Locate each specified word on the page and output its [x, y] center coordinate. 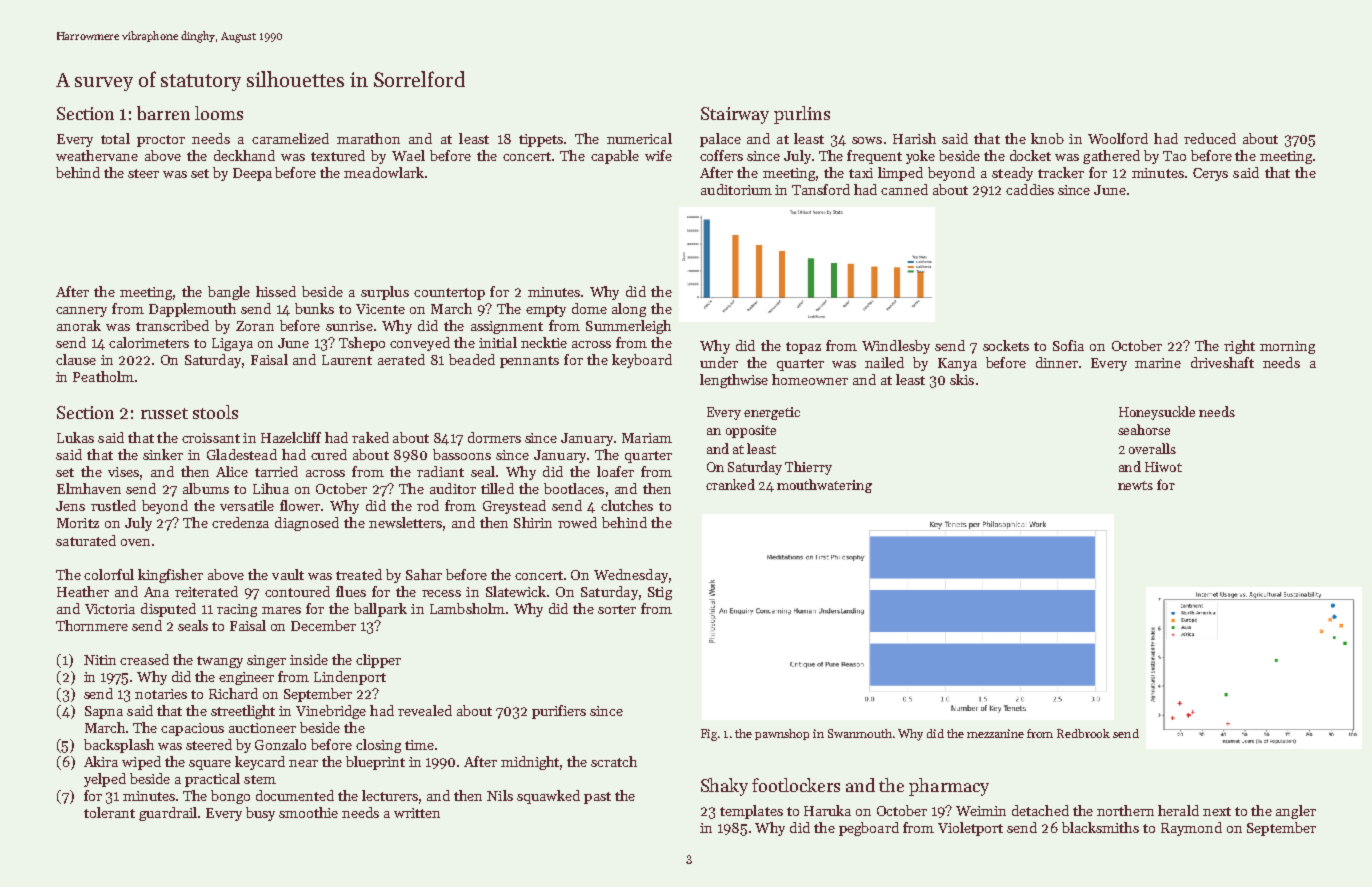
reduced [1210, 138]
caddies [1030, 189]
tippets [541, 140]
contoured [297, 591]
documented [295, 795]
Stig [660, 593]
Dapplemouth [192, 310]
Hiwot [1163, 467]
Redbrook [1083, 733]
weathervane [97, 155]
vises [123, 472]
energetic [772, 413]
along [629, 310]
